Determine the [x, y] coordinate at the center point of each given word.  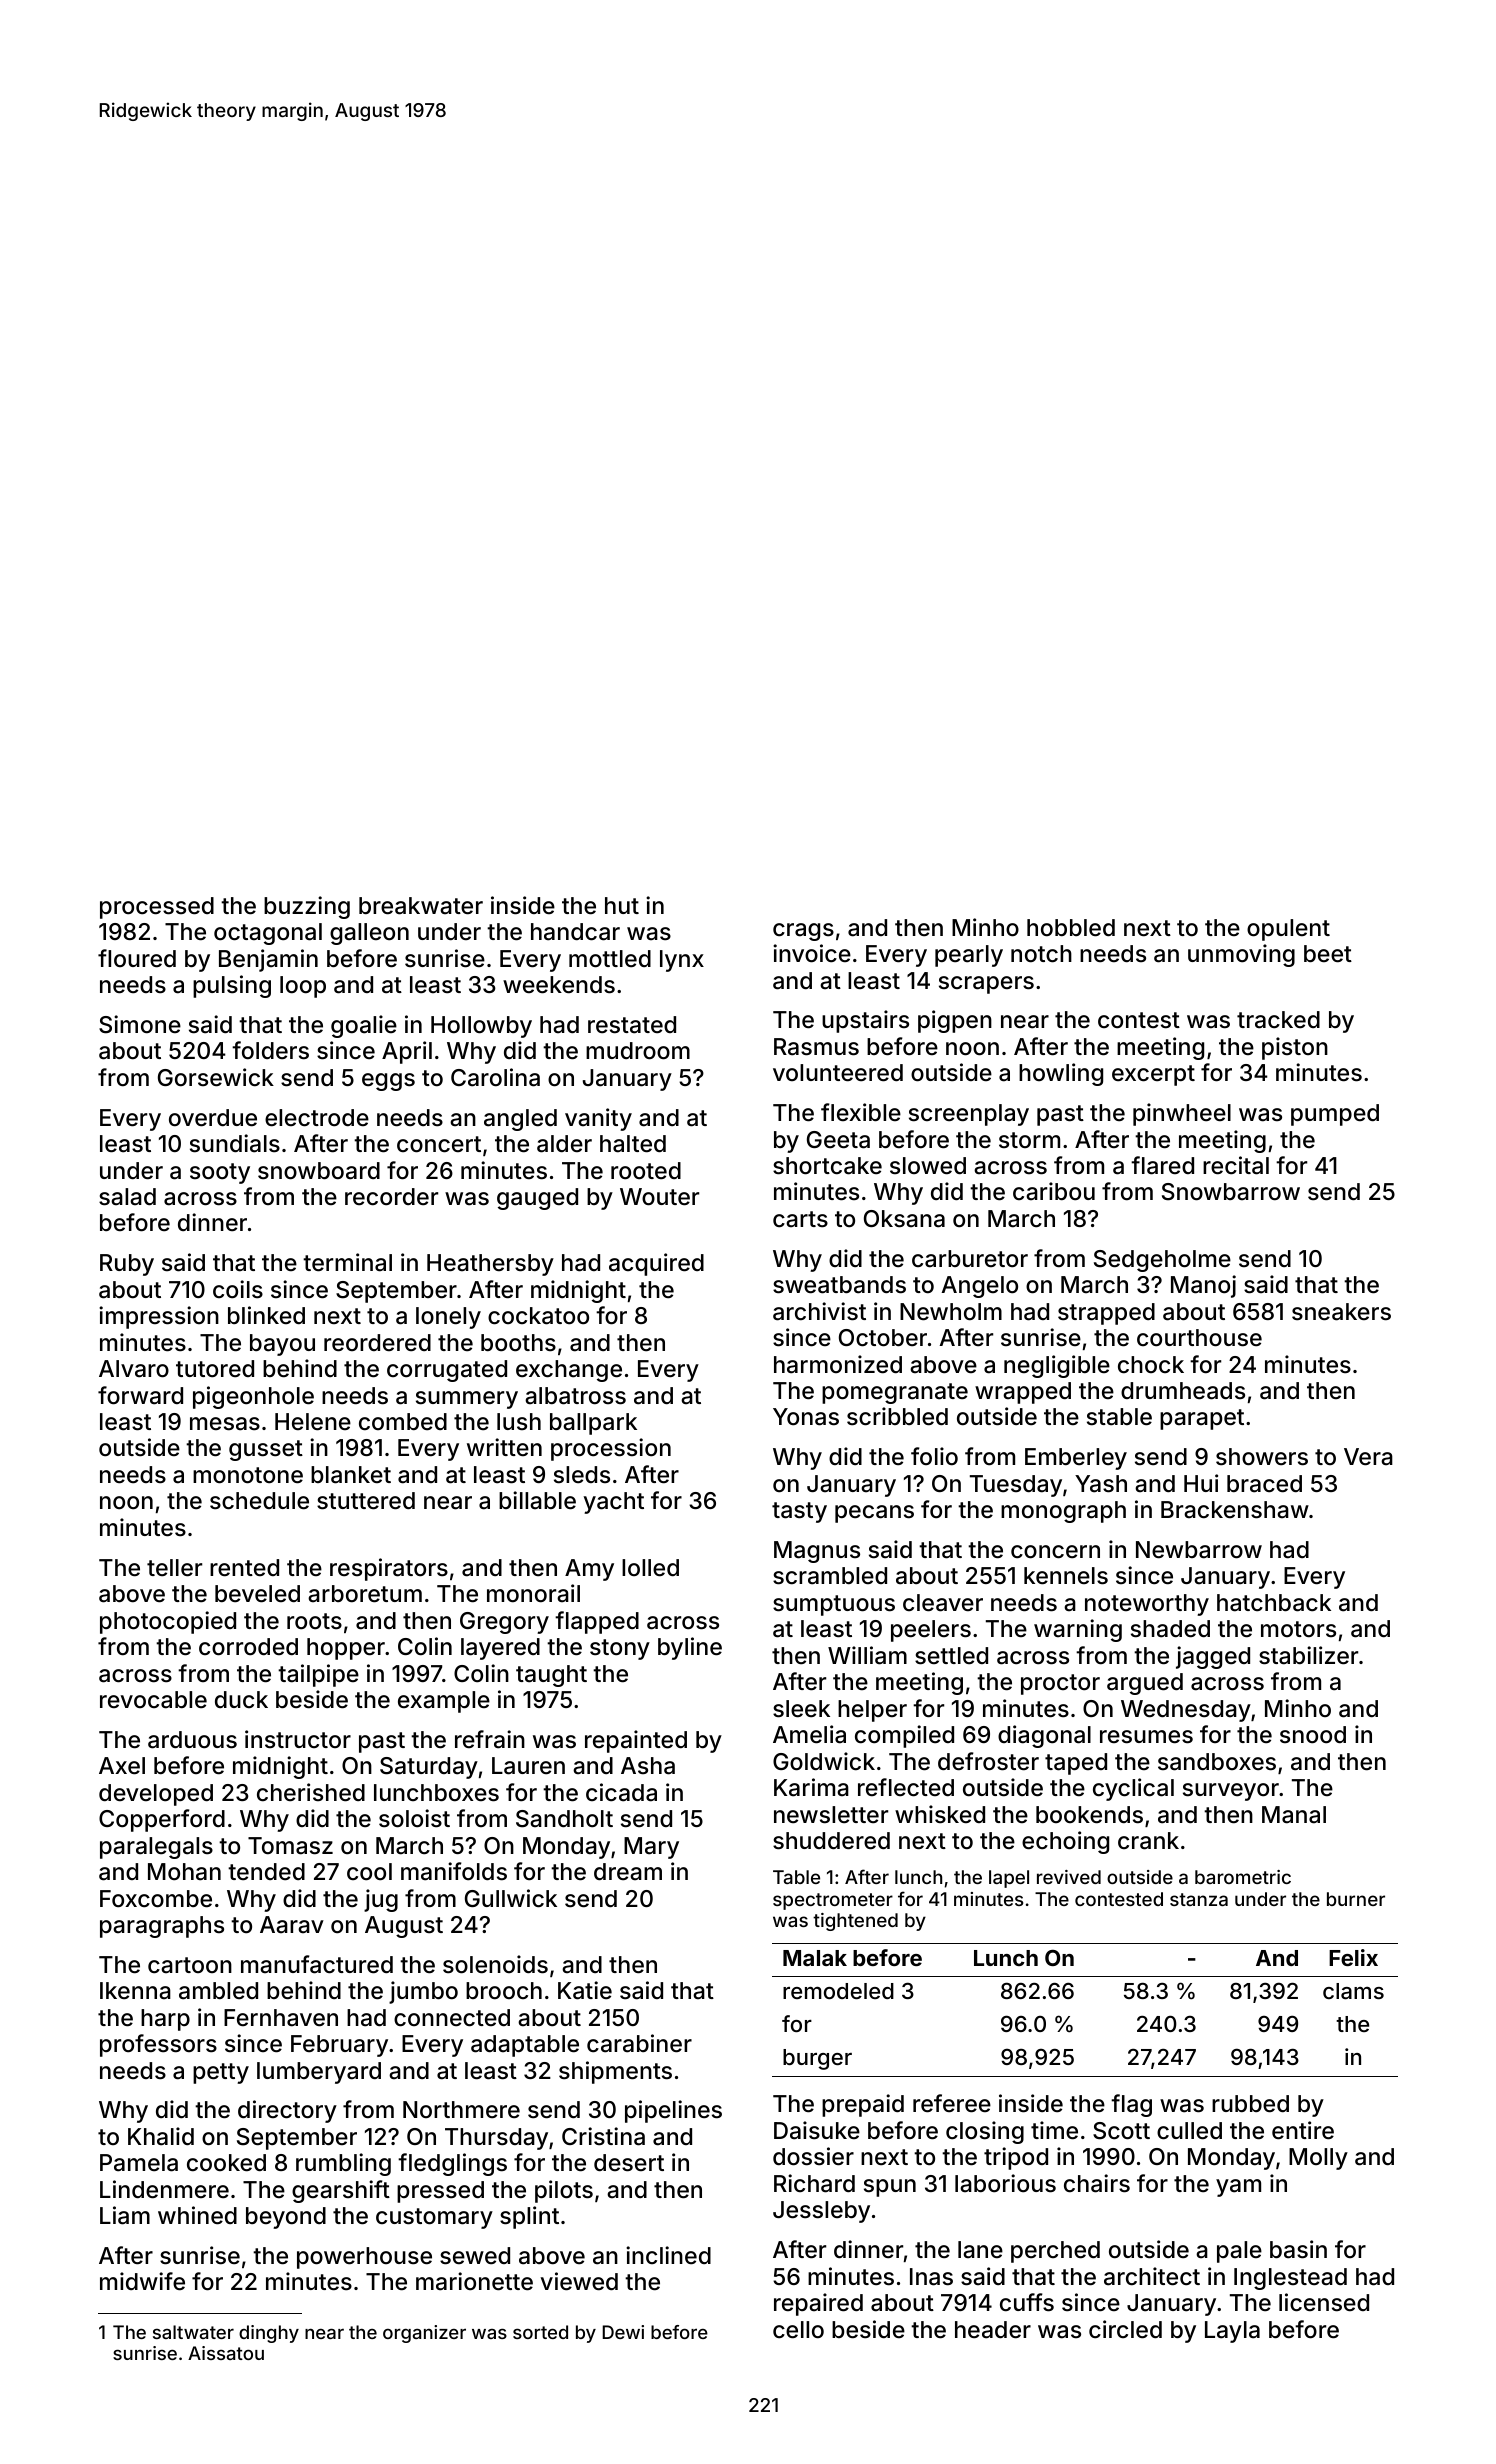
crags [803, 932]
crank [1148, 1841]
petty [221, 2073]
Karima [811, 1787]
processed [157, 908]
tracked [1278, 1020]
